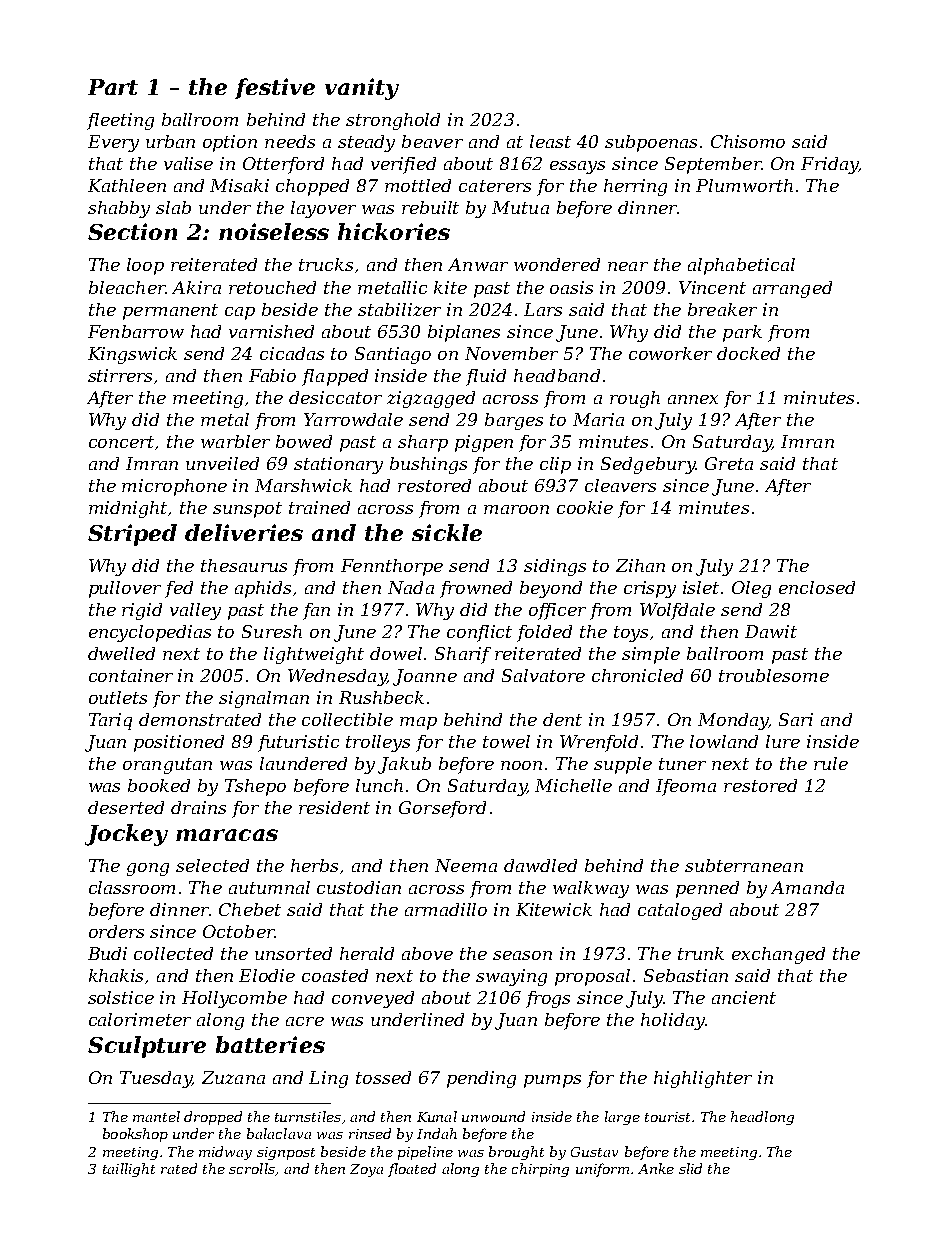  I want to click on festive, so click(275, 88).
